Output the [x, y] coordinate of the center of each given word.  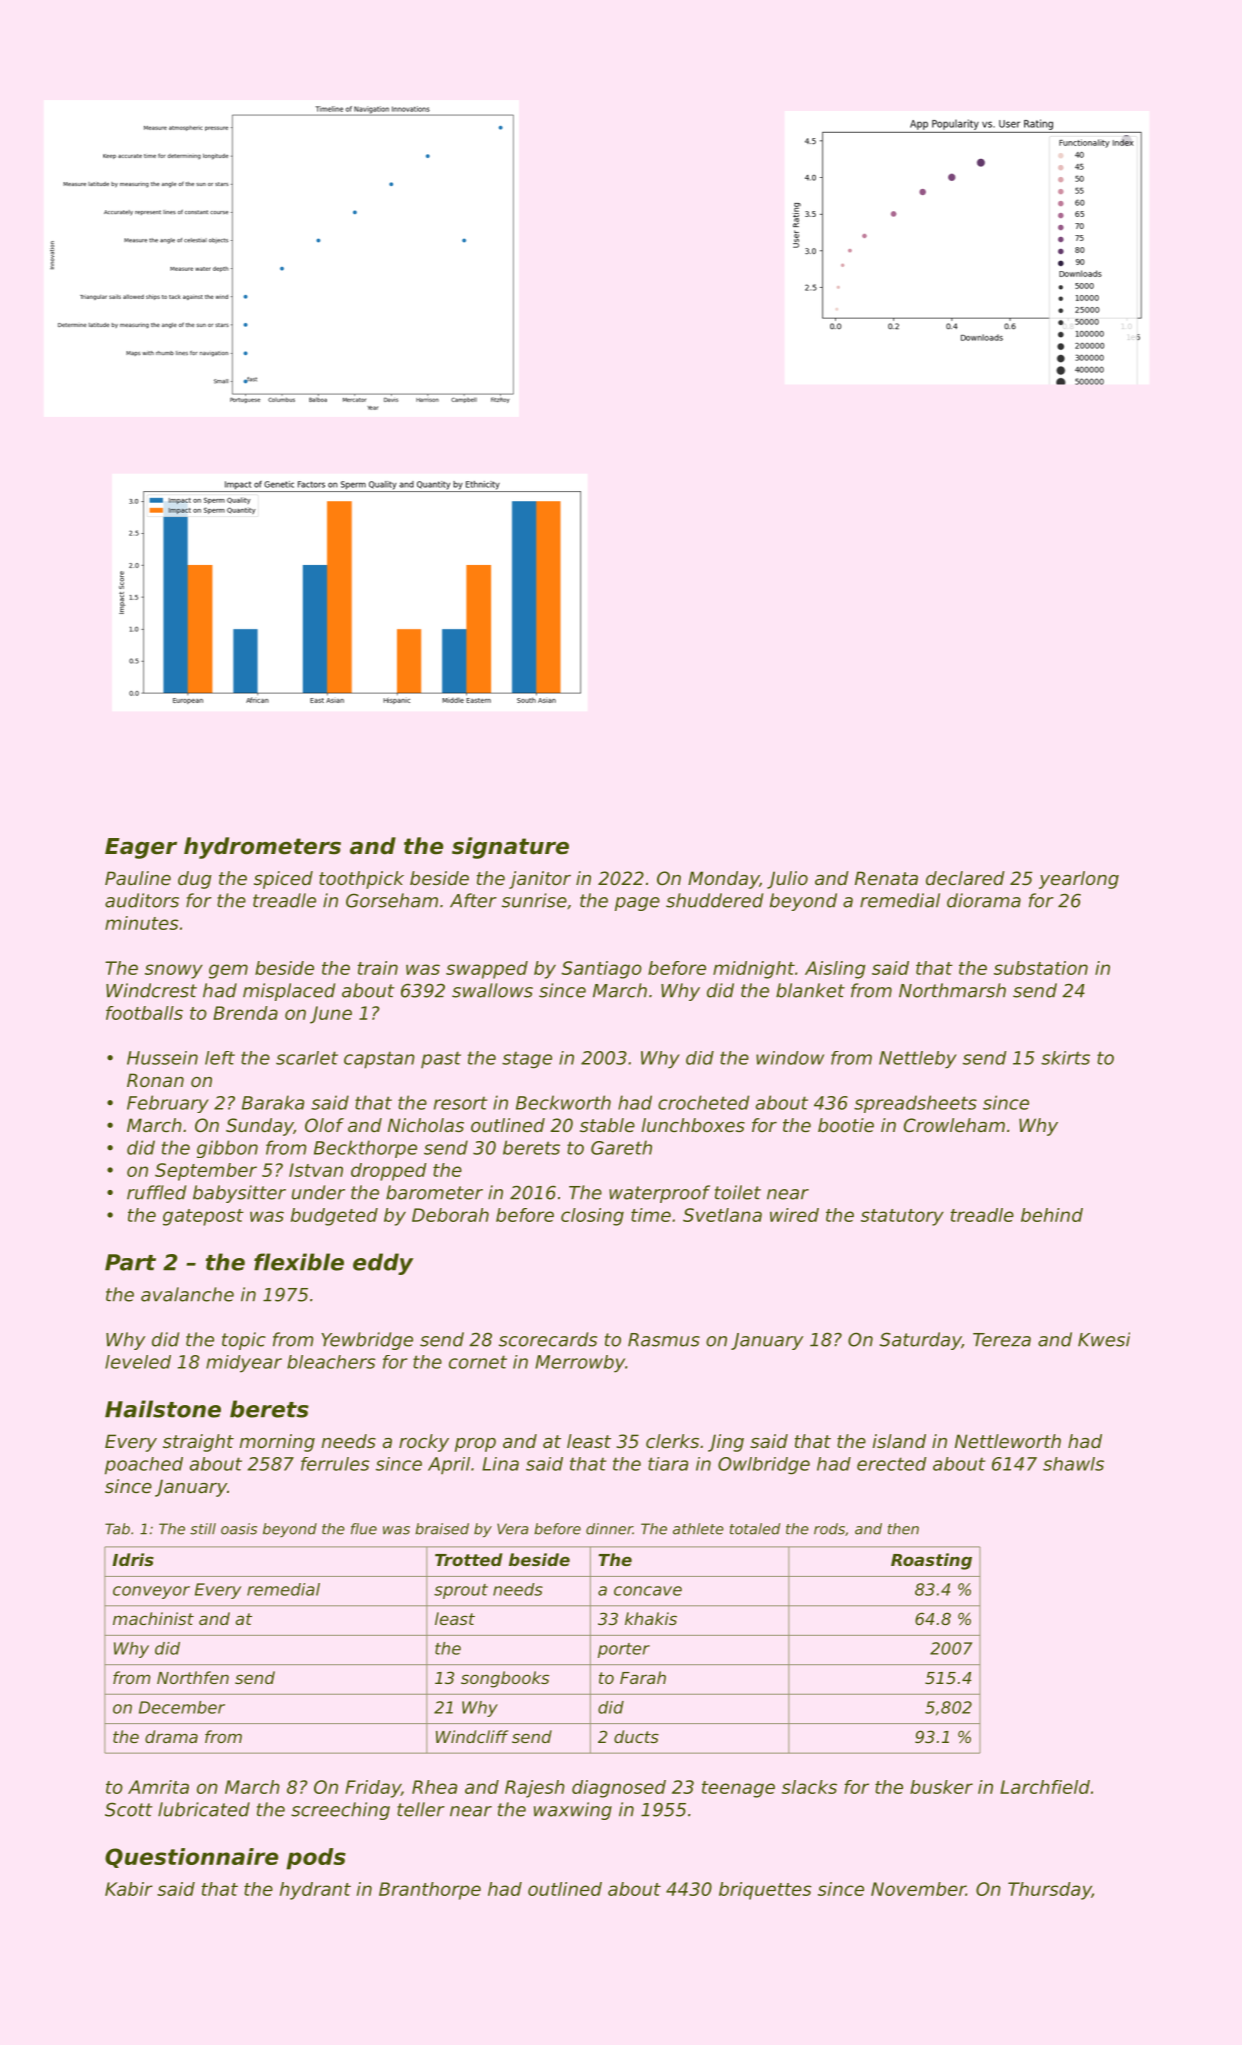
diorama [984, 900]
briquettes [765, 1891]
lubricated [204, 1809]
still [203, 1529]
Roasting [931, 1561]
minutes [142, 923]
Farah [643, 1677]
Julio [787, 880]
